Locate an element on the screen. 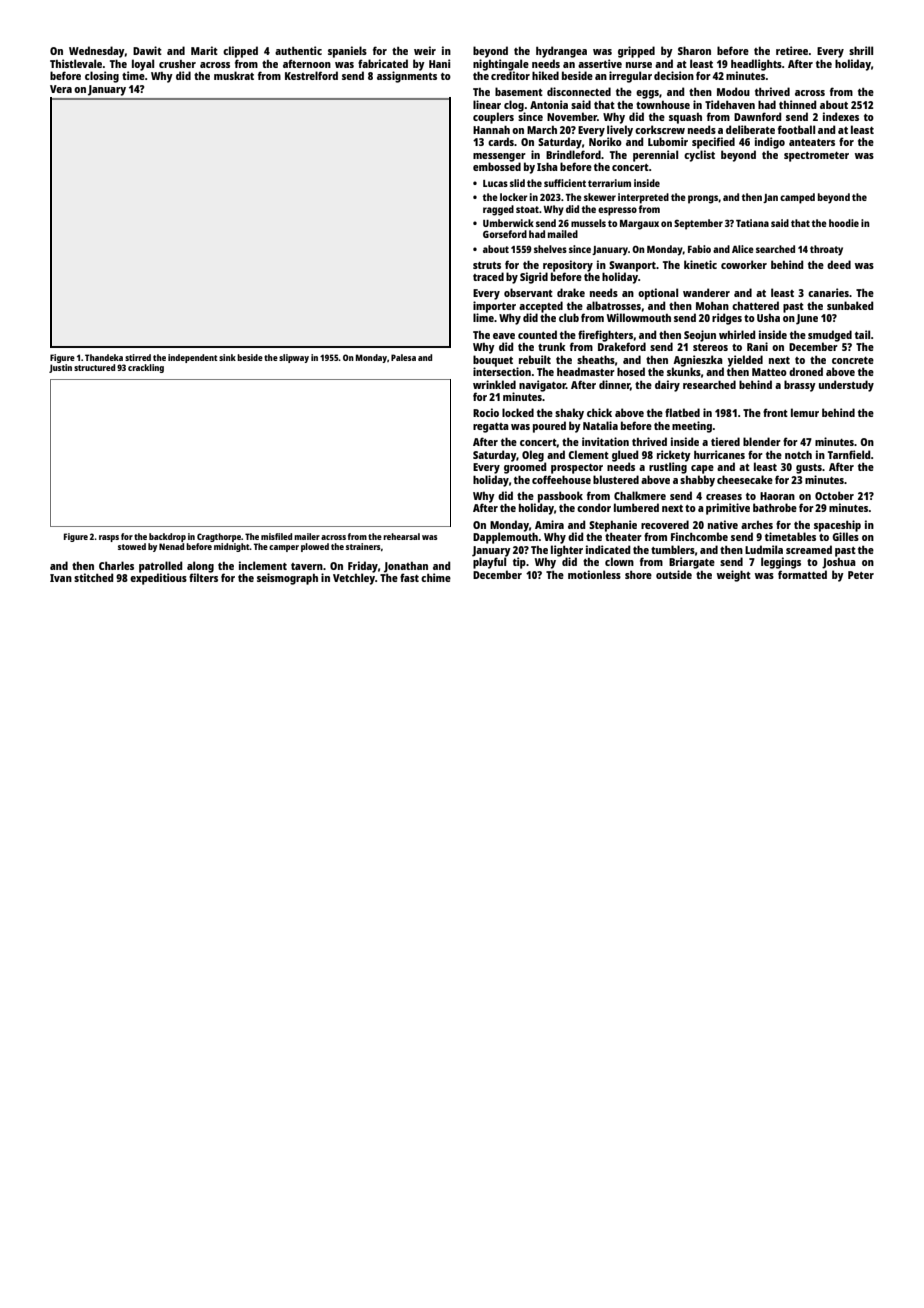  Oleg is located at coordinates (533, 456).
